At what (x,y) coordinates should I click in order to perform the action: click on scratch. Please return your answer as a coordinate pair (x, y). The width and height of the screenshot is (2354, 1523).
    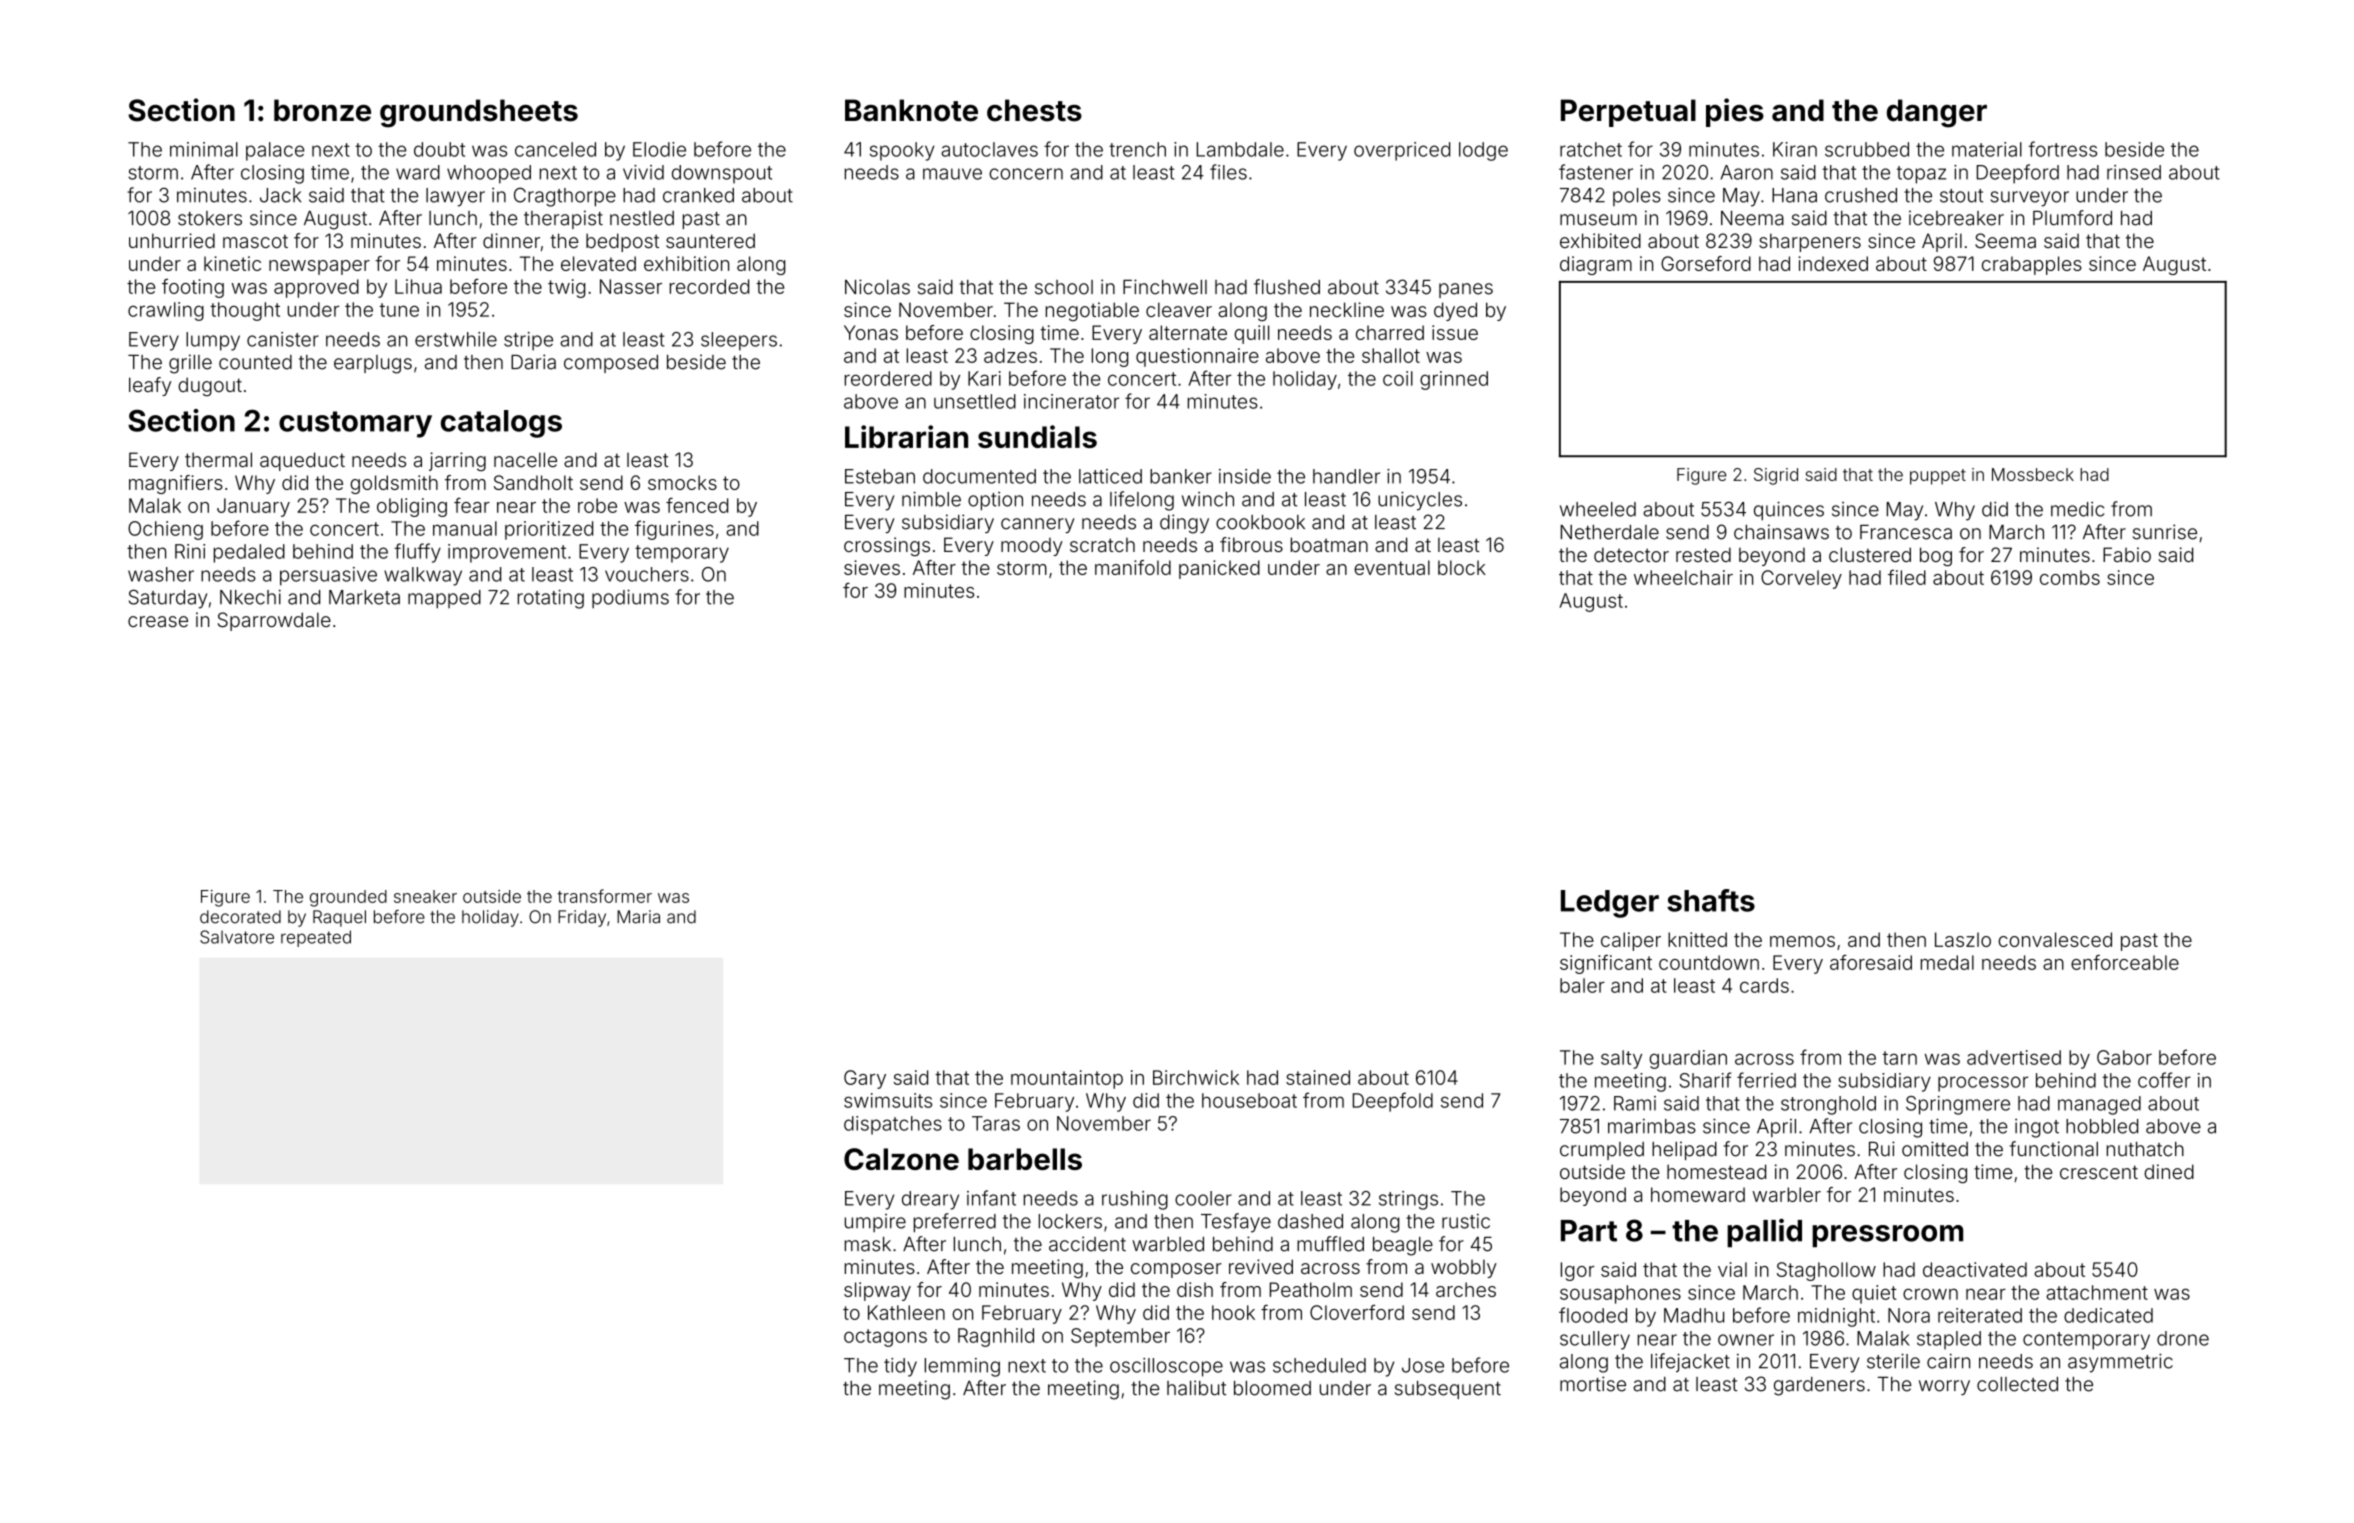
    Looking at the image, I should click on (1102, 544).
